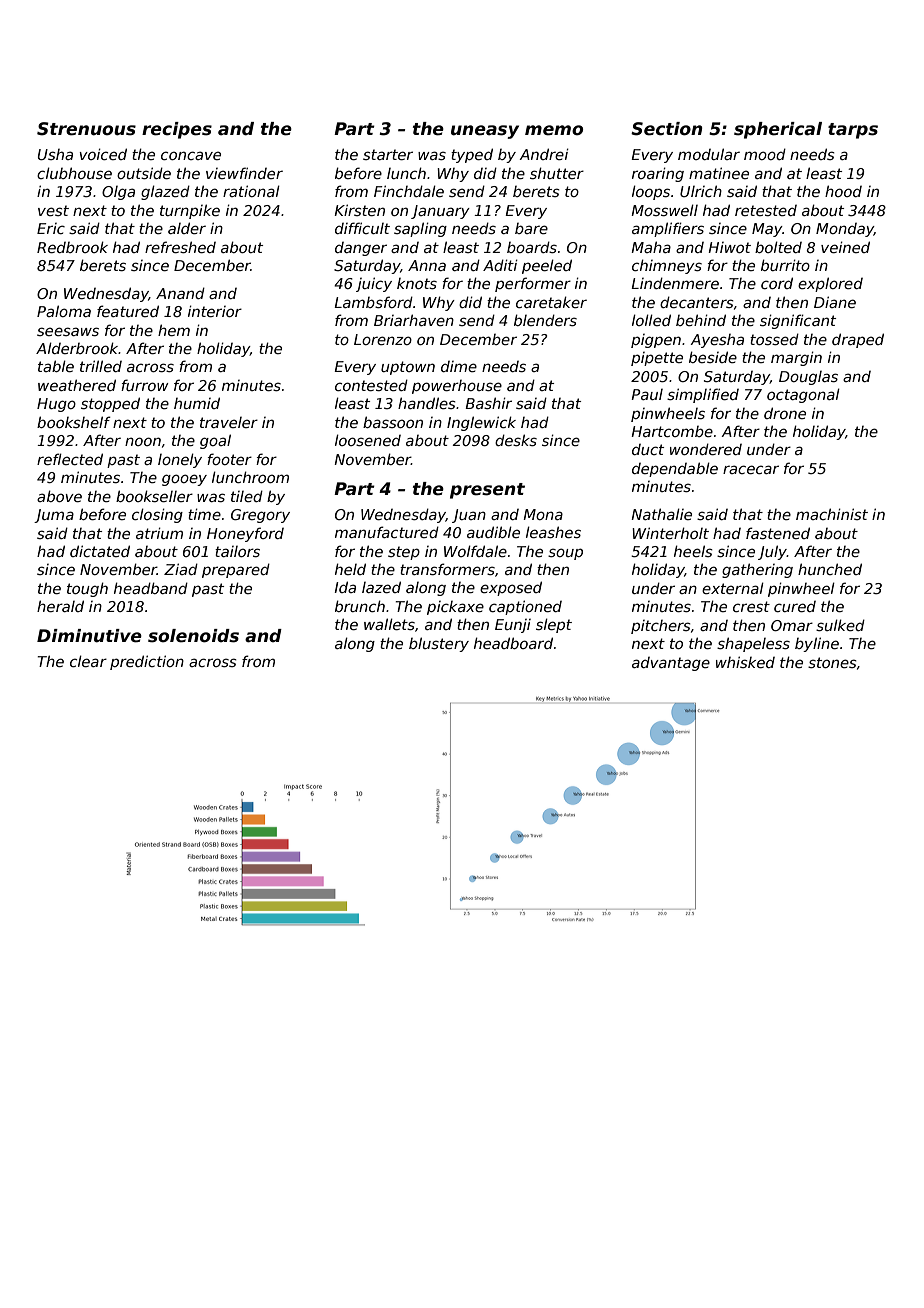 Image resolution: width=924 pixels, height=1308 pixels. Describe the element at coordinates (409, 191) in the screenshot. I see `Finchdale` at that location.
